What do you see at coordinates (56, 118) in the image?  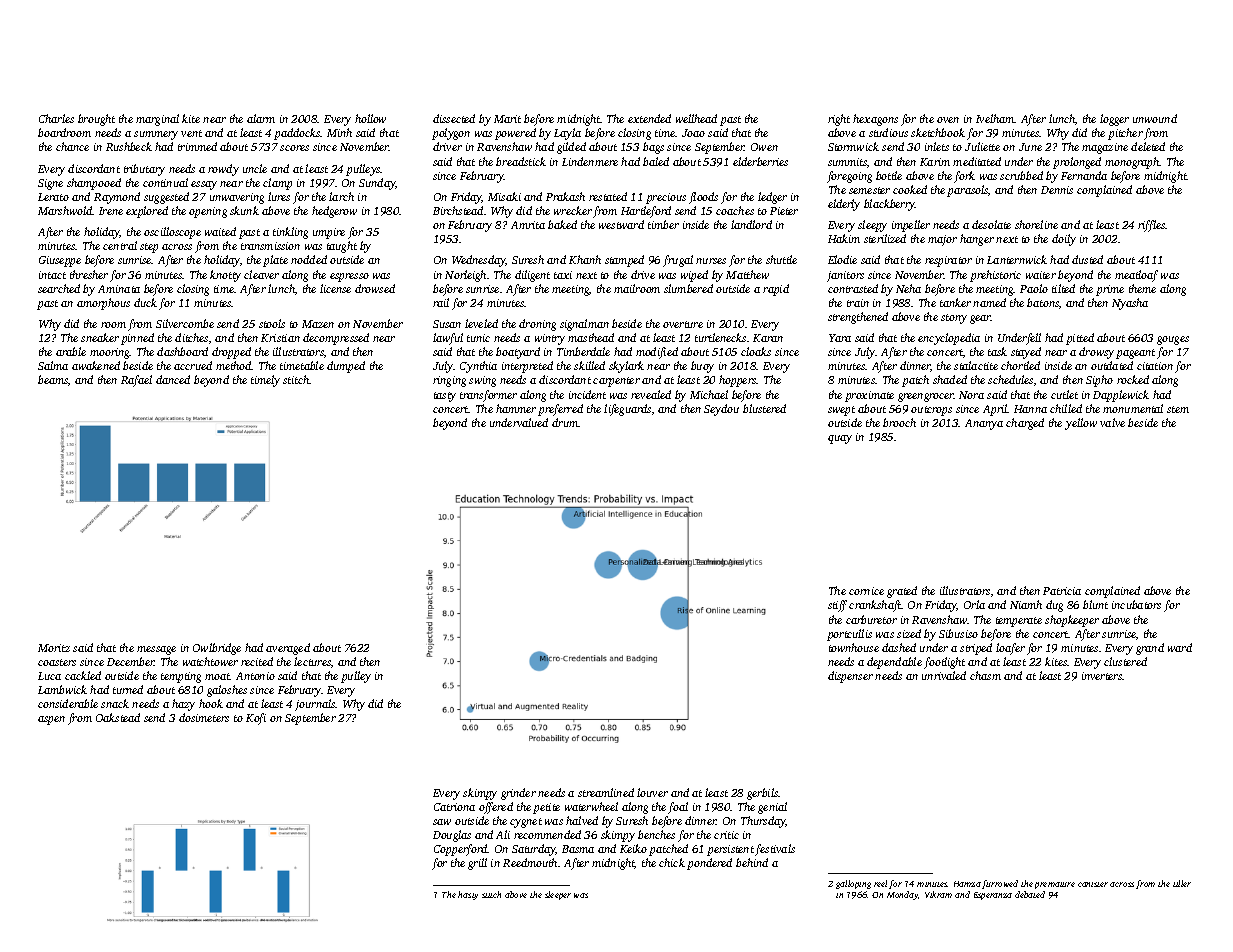 I see `Charles` at bounding box center [56, 118].
